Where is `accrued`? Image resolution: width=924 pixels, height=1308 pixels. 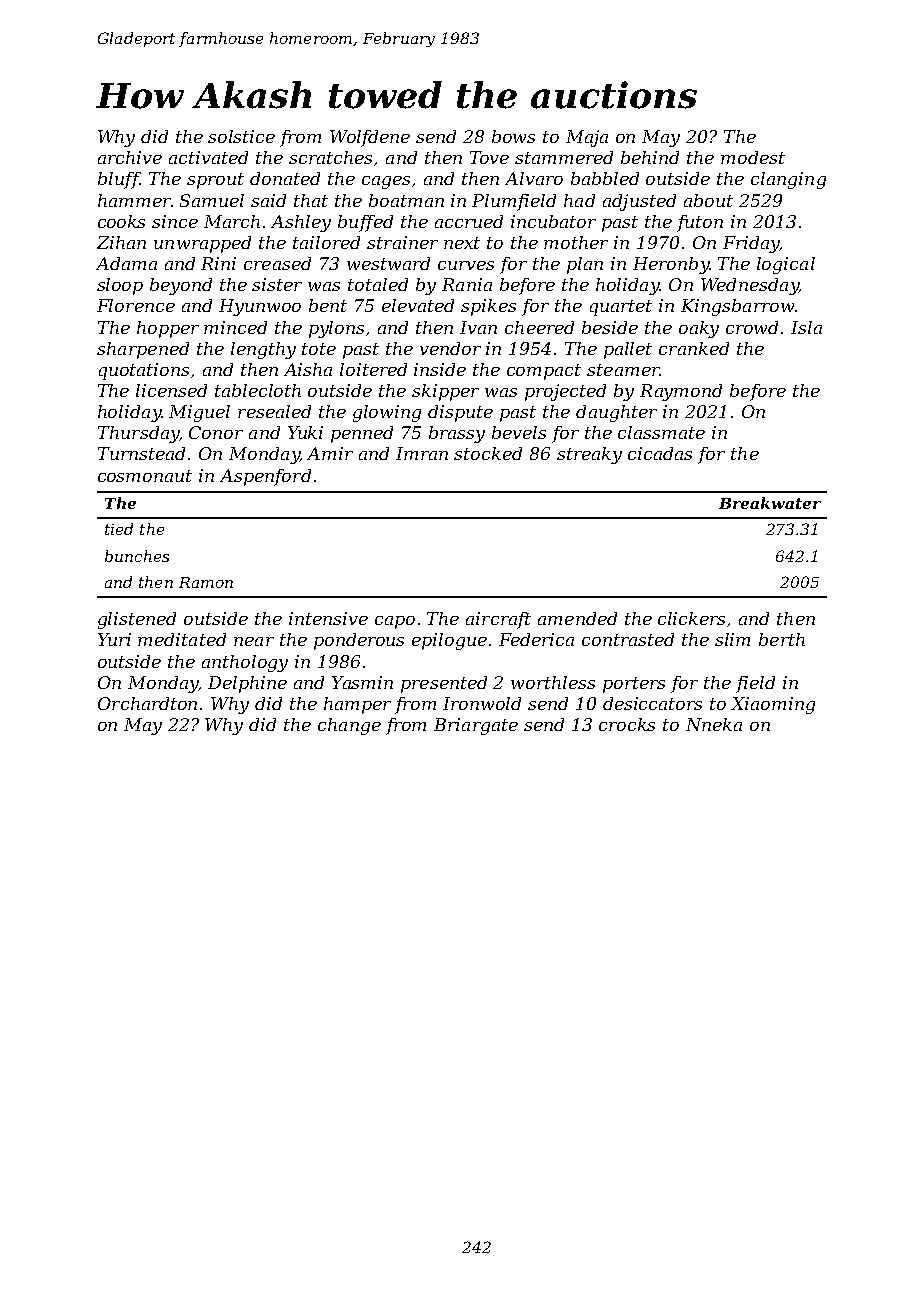
accrued is located at coordinates (469, 221).
